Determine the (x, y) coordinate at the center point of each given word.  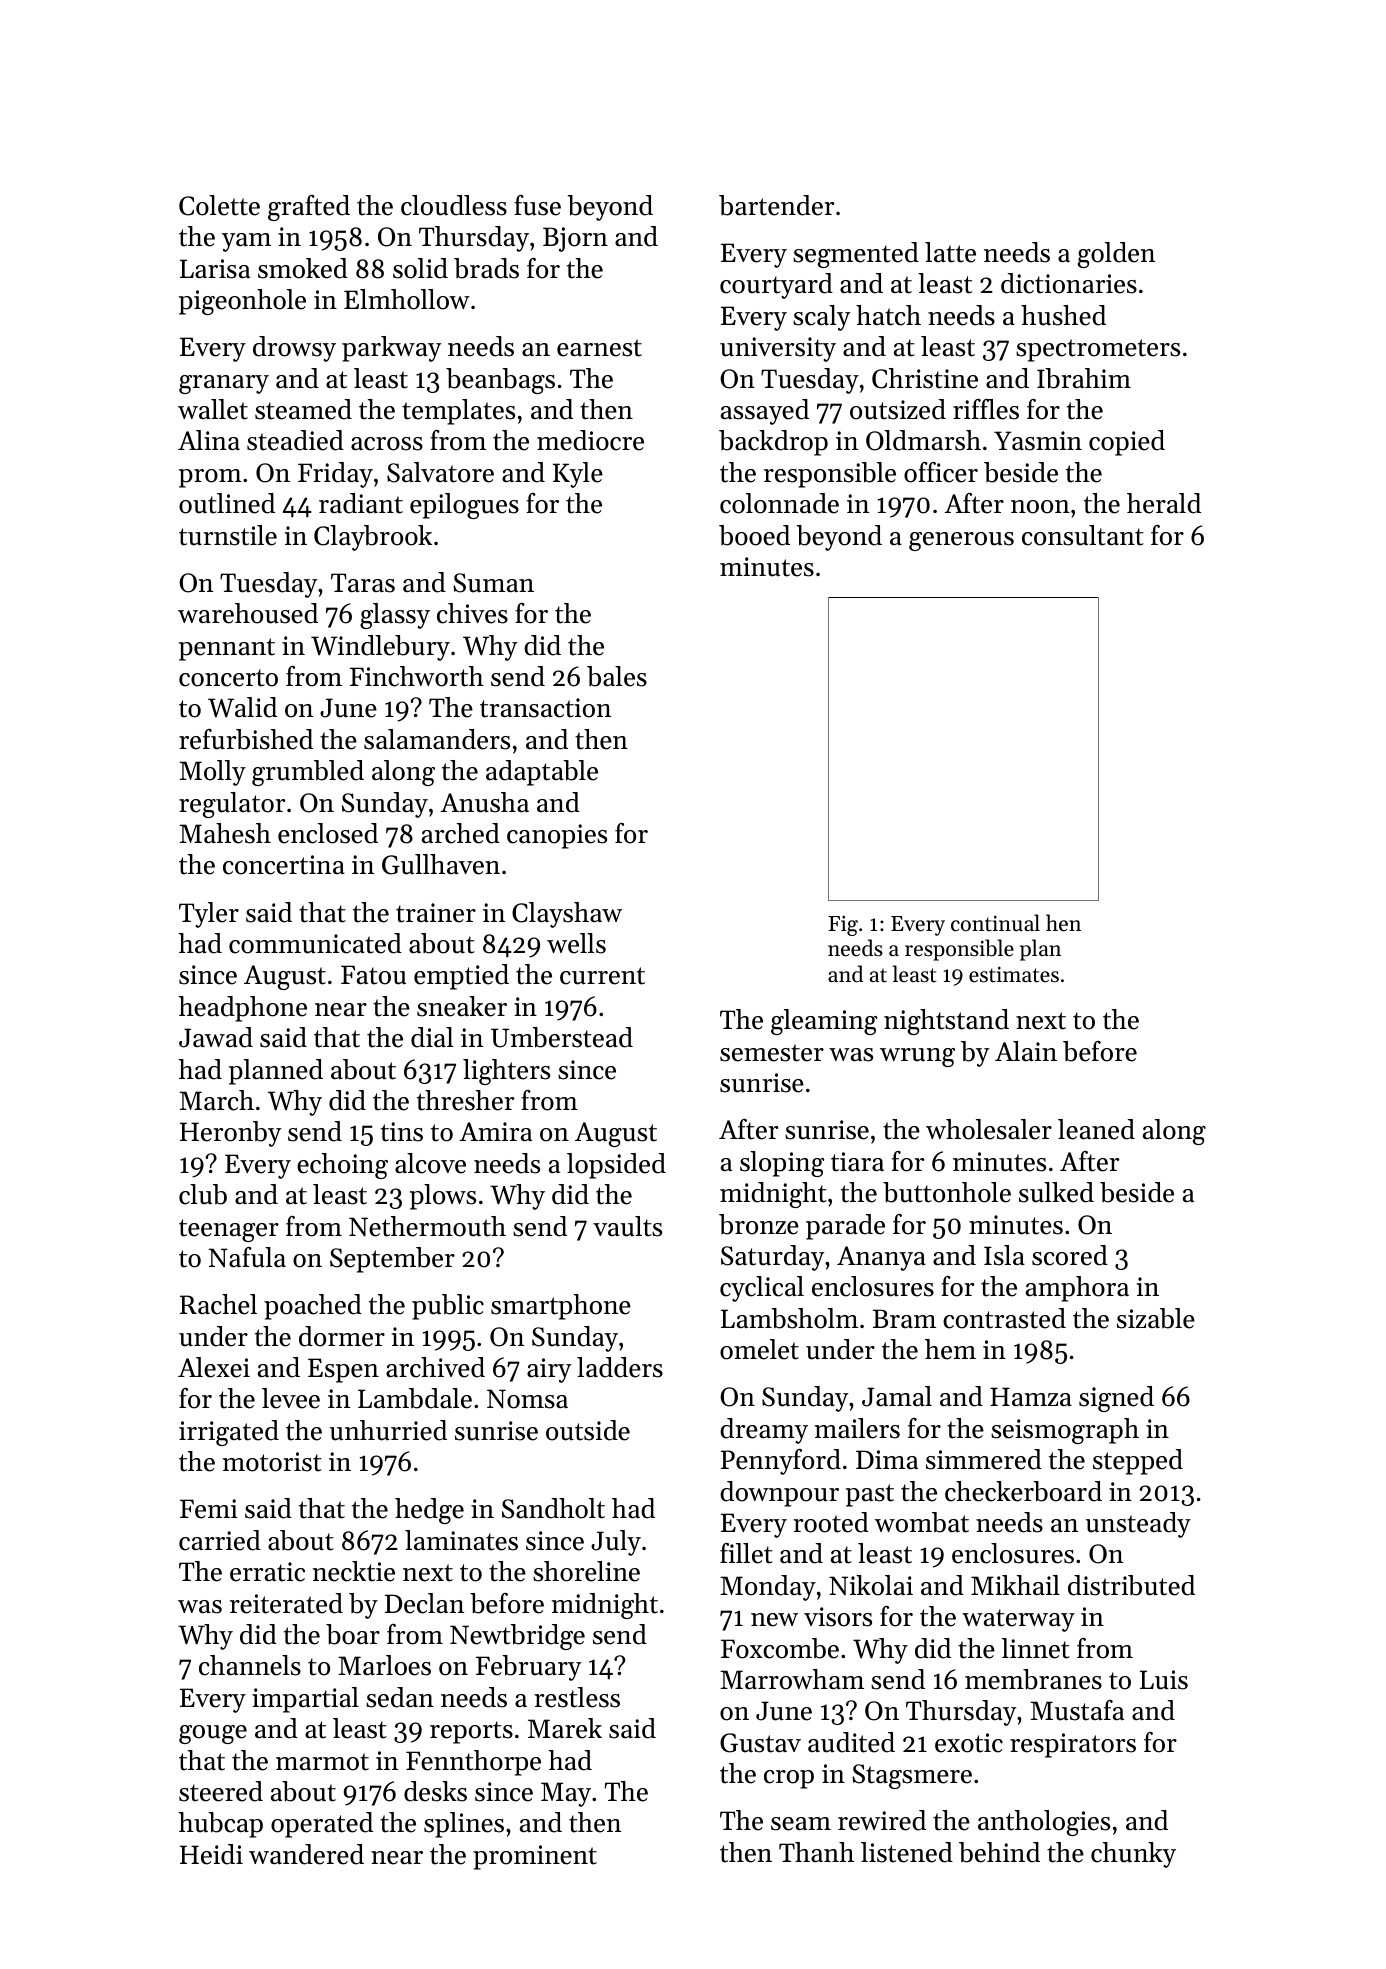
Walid (242, 707)
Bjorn (575, 239)
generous (961, 541)
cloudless (454, 205)
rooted (831, 1522)
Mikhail (1015, 1585)
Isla (1004, 1255)
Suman (493, 583)
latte (950, 252)
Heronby (230, 1134)
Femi (209, 1509)
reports (471, 1732)
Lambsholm (789, 1318)
